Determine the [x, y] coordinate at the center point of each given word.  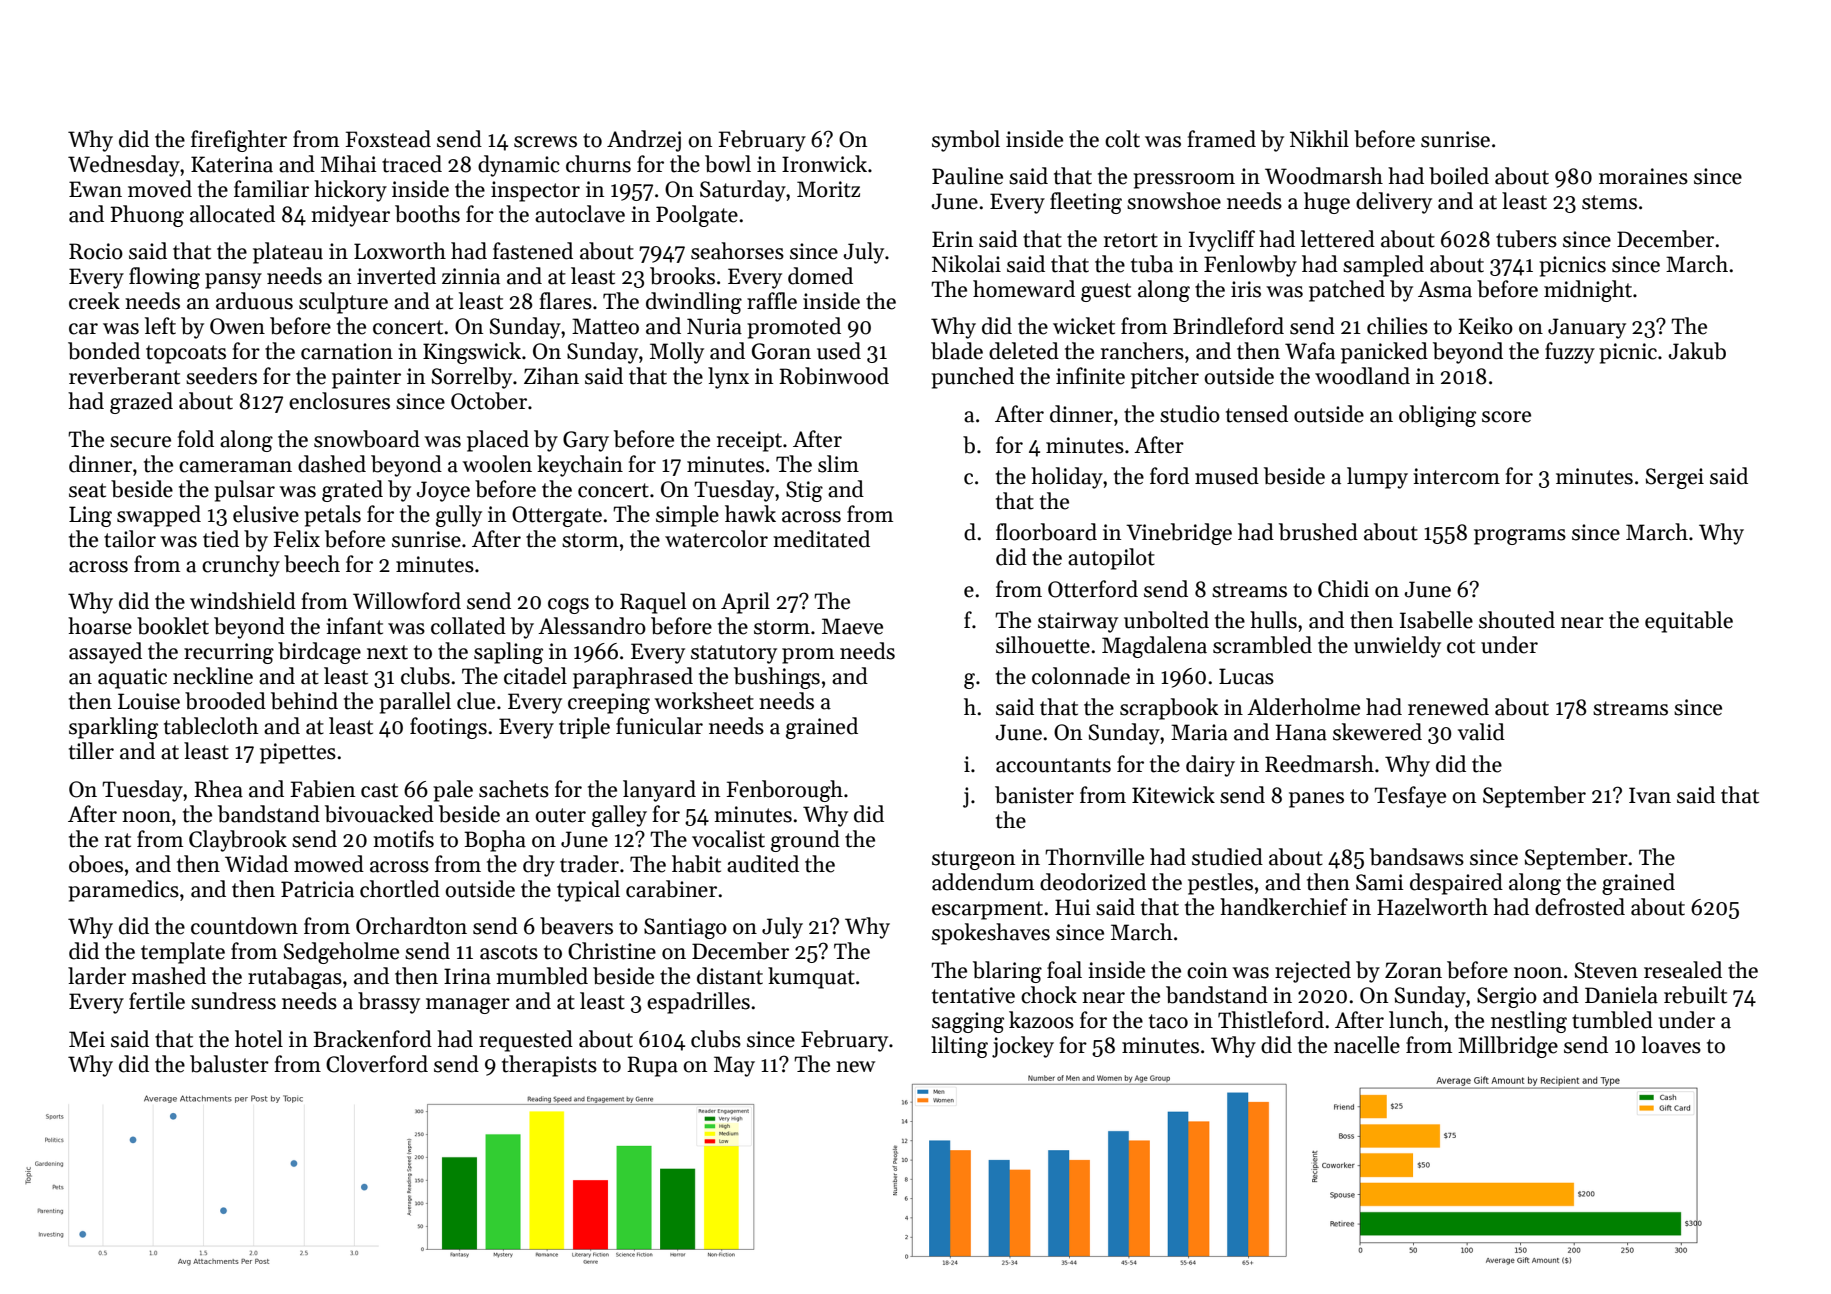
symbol [966, 141]
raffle [772, 301]
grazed [141, 403]
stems [1609, 202]
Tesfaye [1410, 797]
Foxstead [388, 139]
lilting [959, 1047]
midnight [1588, 291]
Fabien [323, 789]
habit [696, 864]
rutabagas [295, 978]
